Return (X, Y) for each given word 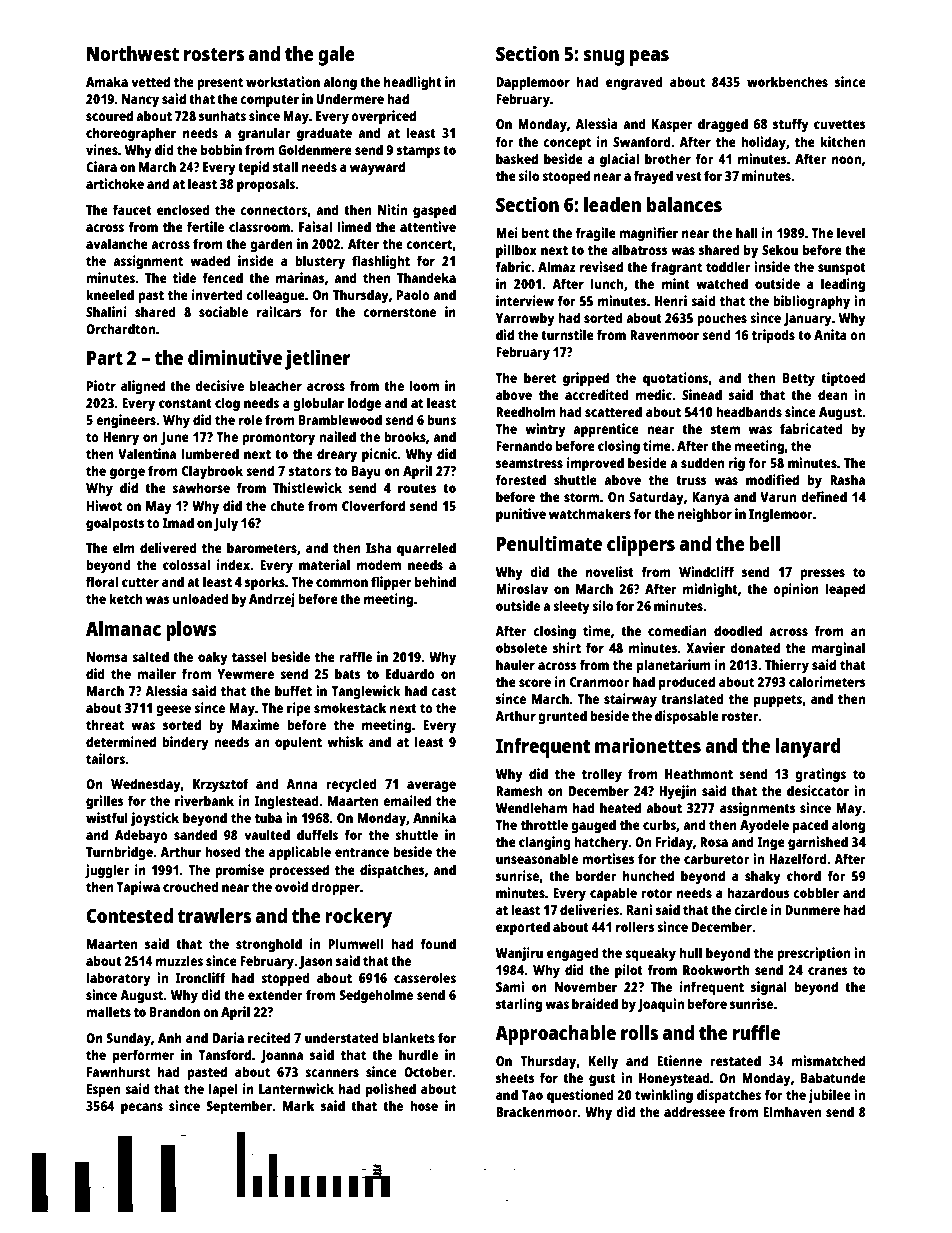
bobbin (221, 149)
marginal (838, 649)
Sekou (780, 249)
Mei (507, 232)
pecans (142, 1108)
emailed (407, 800)
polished (391, 1090)
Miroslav (522, 588)
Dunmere (812, 910)
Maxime (255, 724)
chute (287, 505)
